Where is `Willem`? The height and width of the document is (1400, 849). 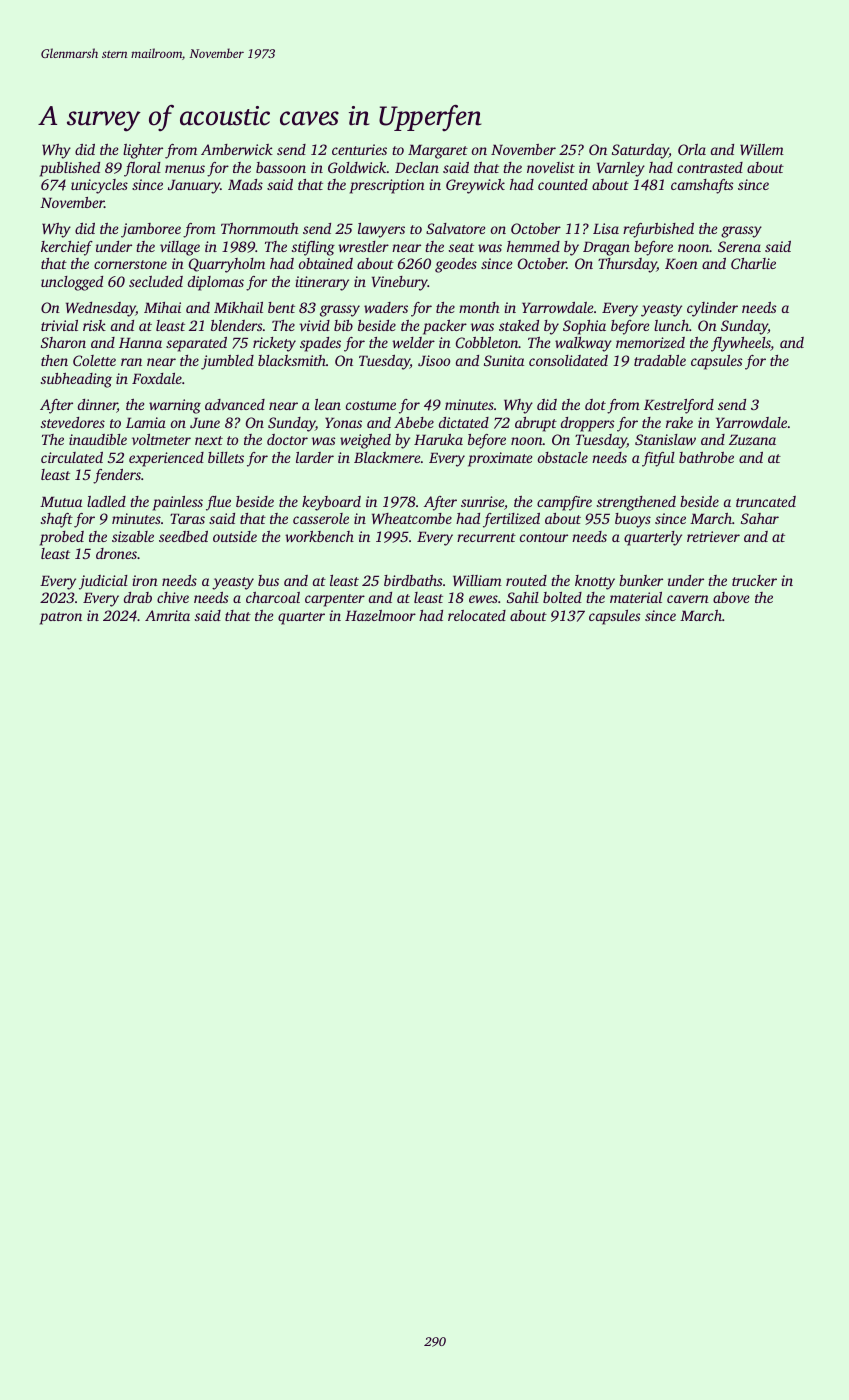 Willem is located at coordinates (762, 149).
